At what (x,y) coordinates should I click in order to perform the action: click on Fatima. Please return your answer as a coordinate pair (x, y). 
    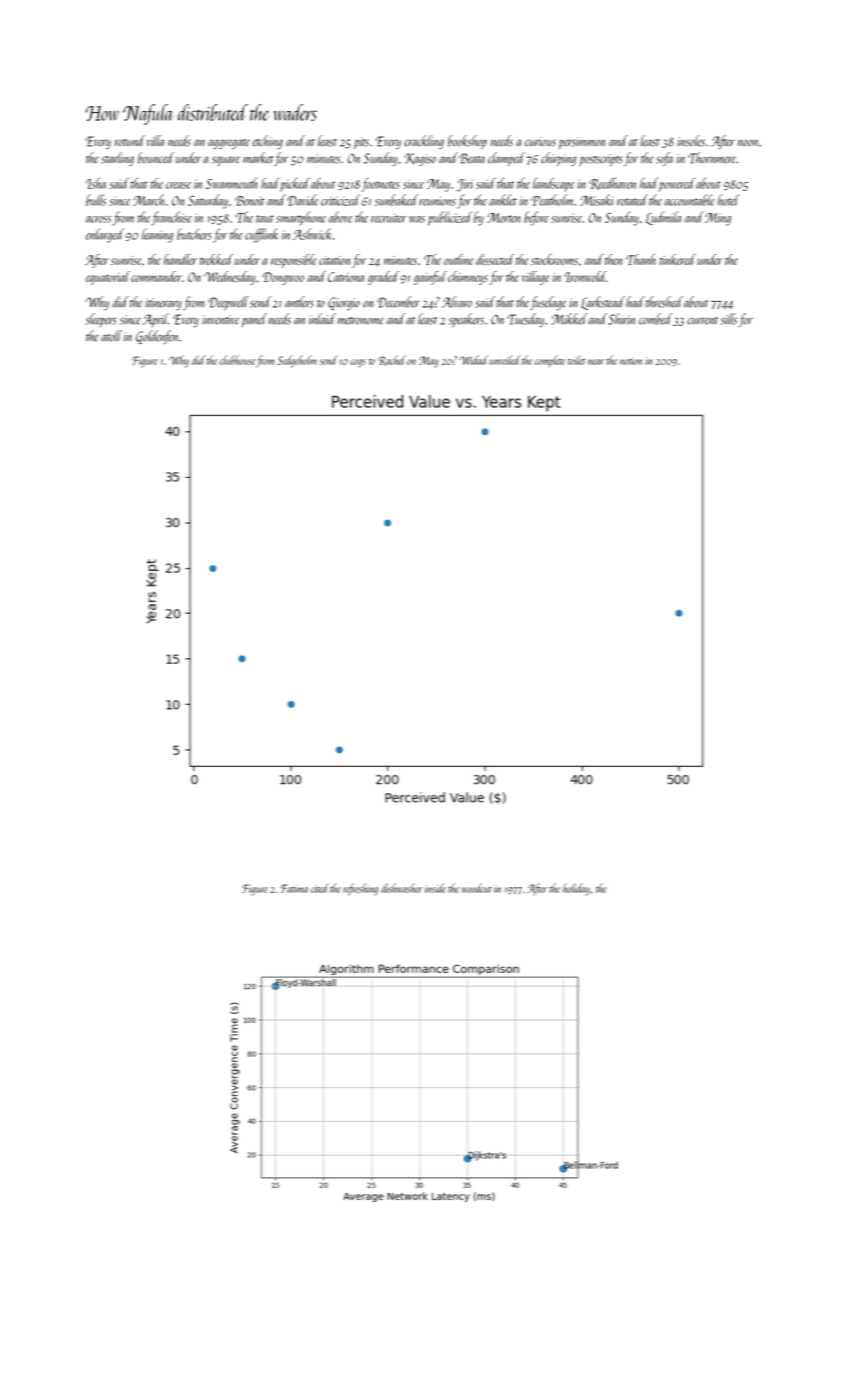
    Looking at the image, I should click on (294, 888).
